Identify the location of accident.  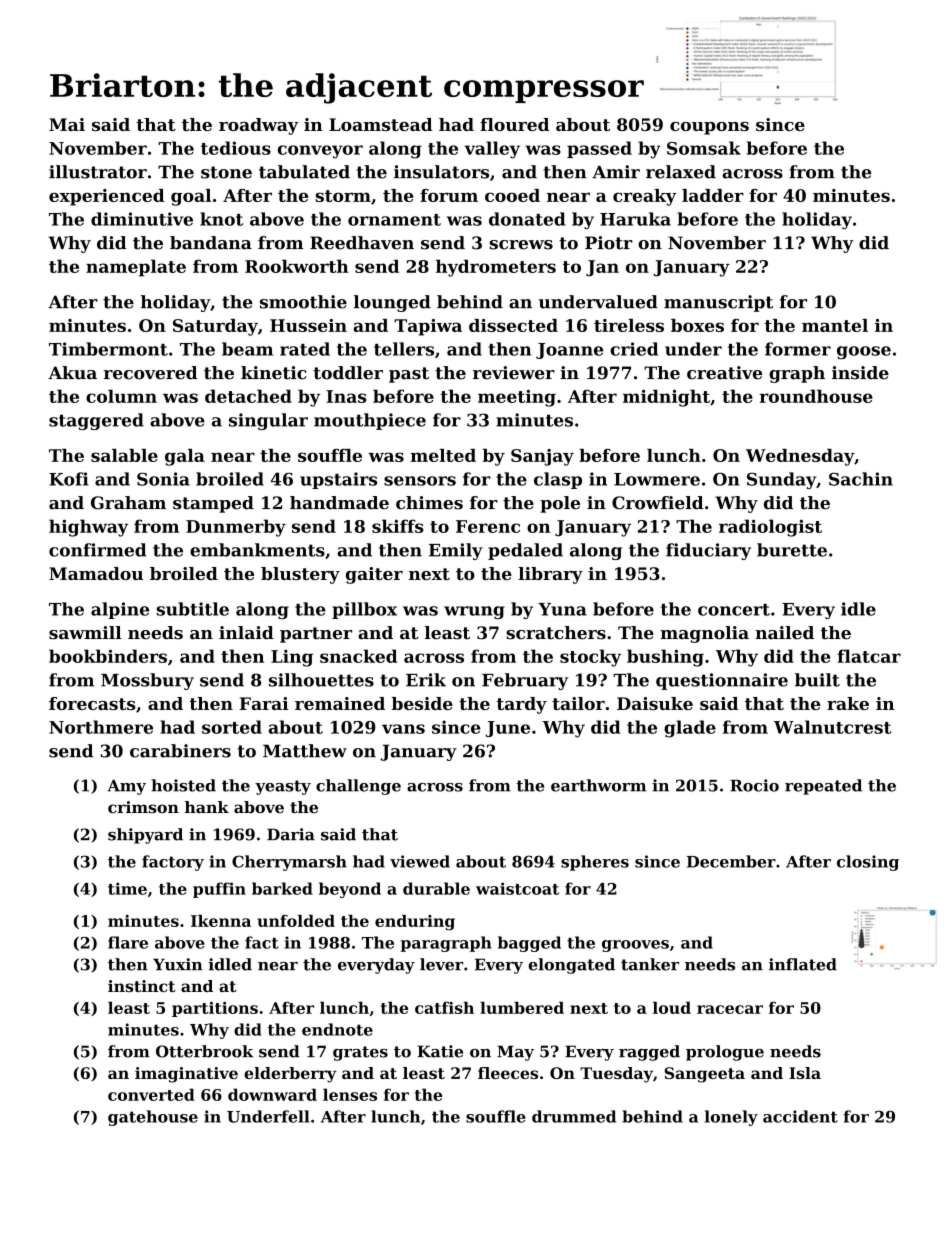
(800, 1116).
